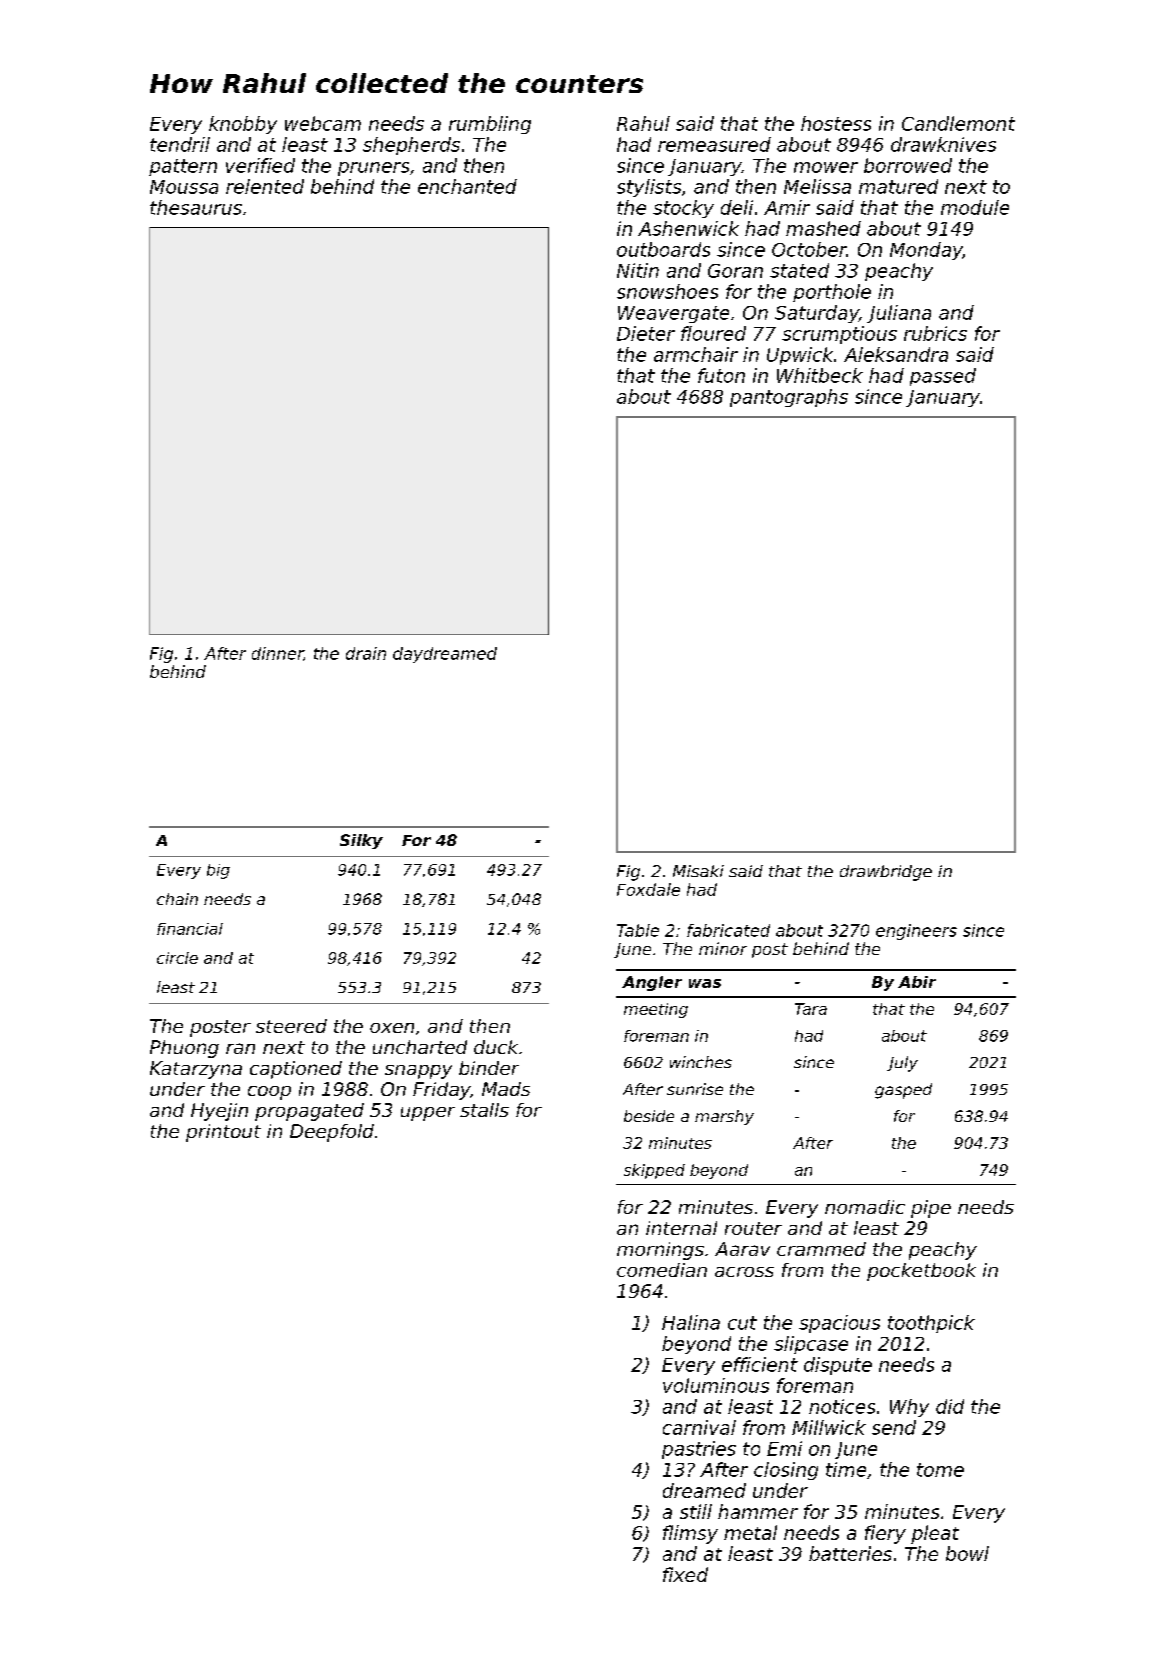 This document has height=1654, width=1165. Describe the element at coordinates (721, 375) in the document. I see `futon` at that location.
